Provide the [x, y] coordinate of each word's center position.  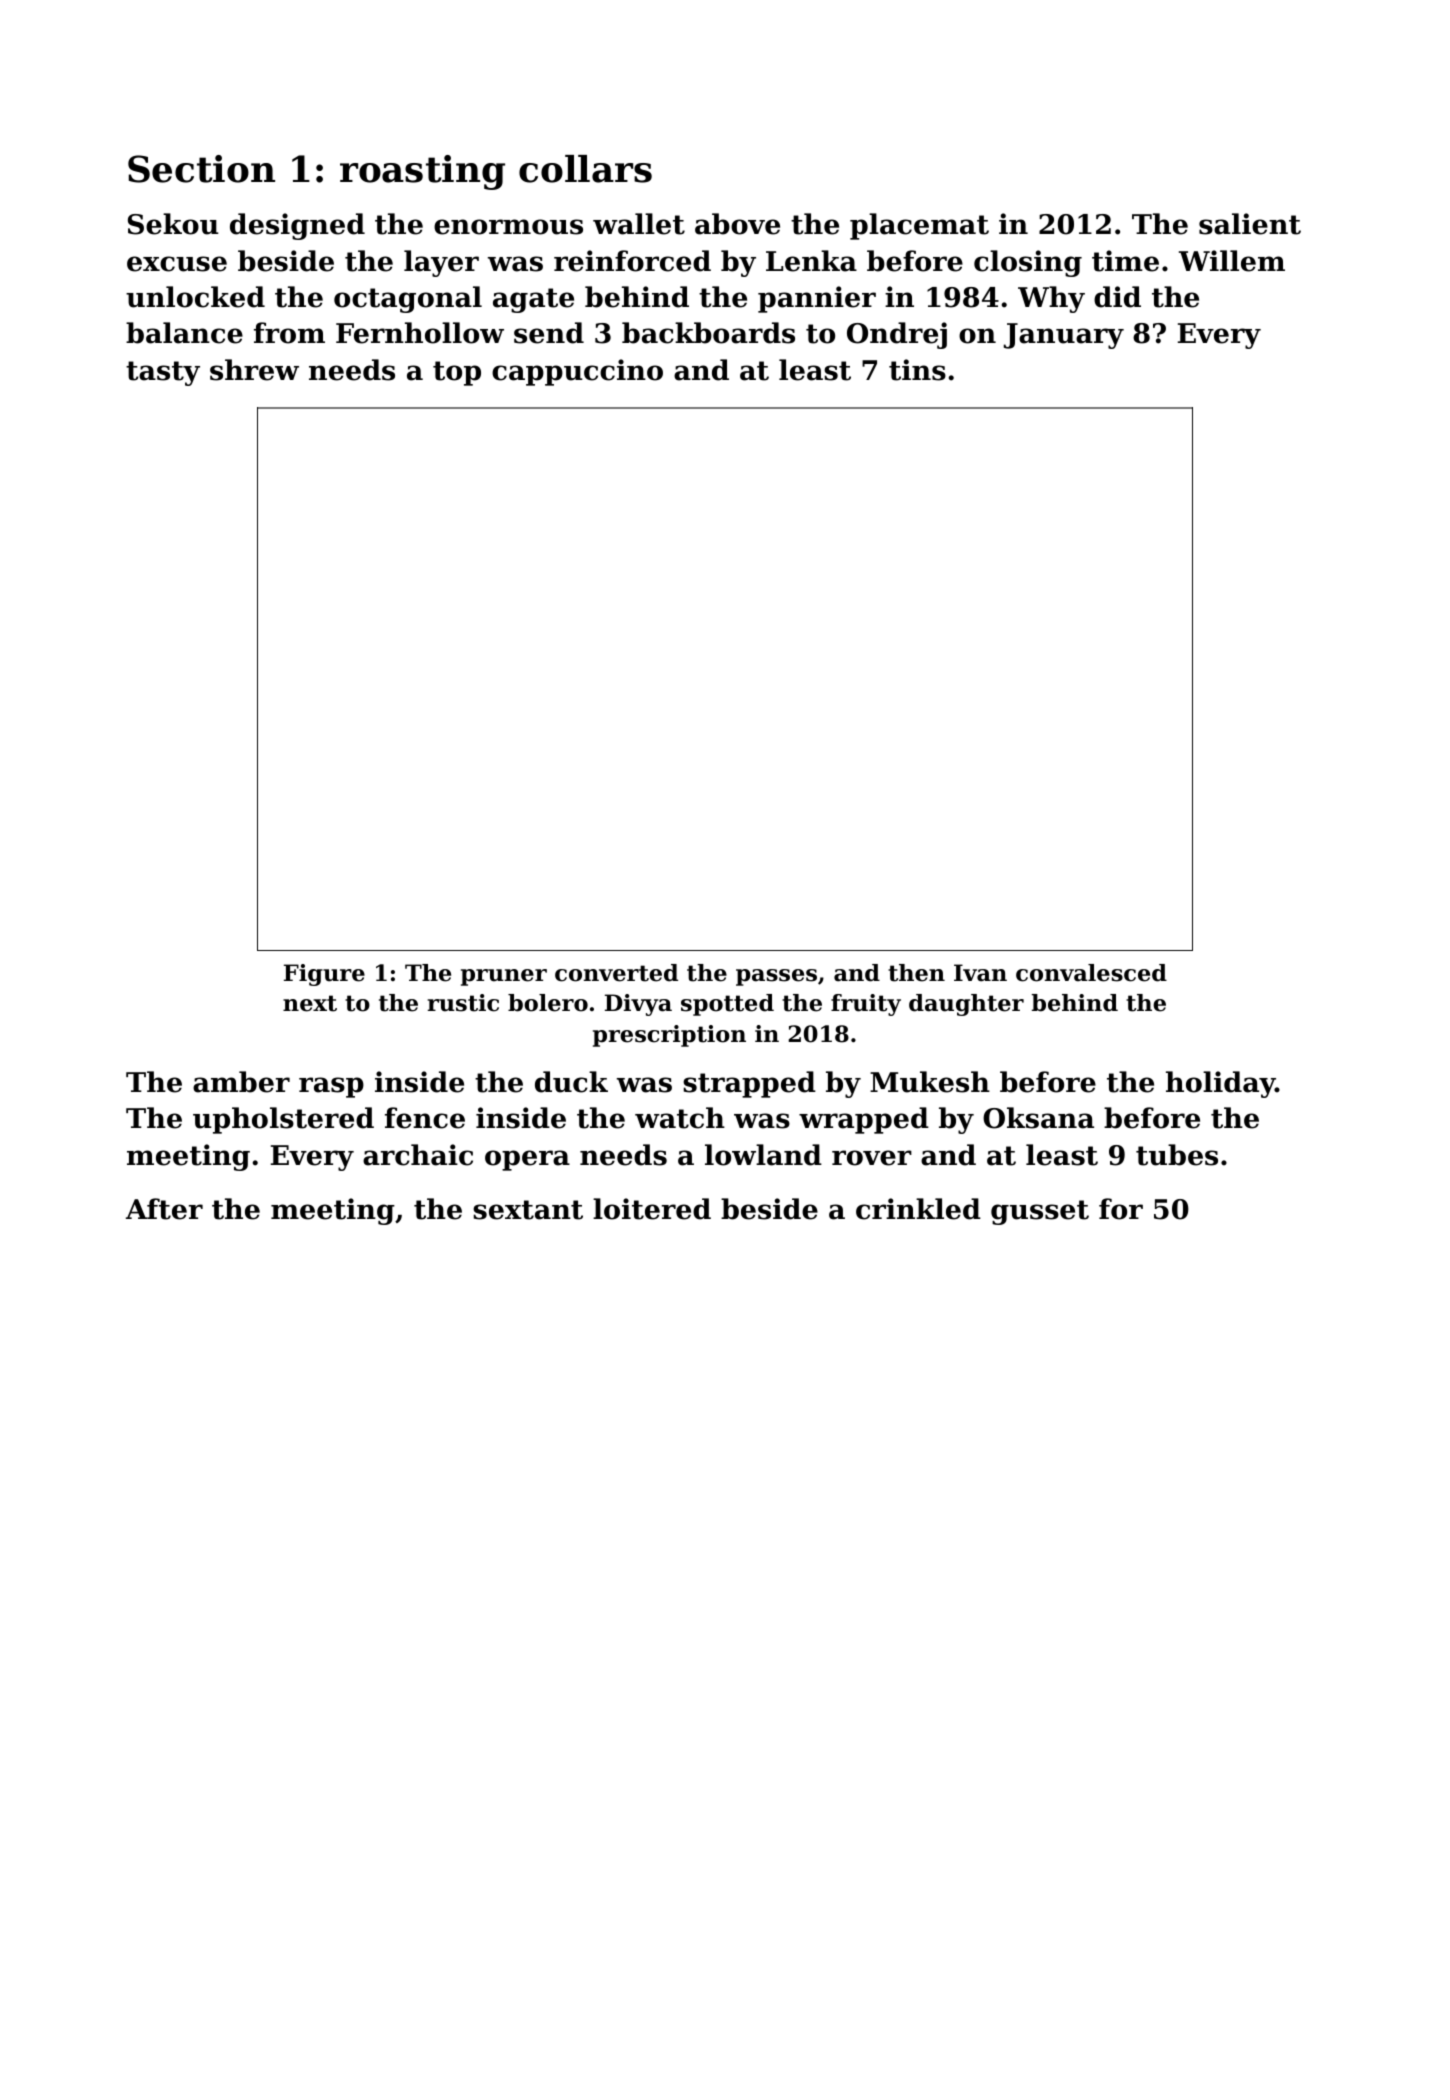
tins [917, 370]
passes [776, 977]
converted [616, 973]
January [1064, 336]
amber [241, 1082]
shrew [254, 370]
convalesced [1091, 973]
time [1125, 261]
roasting [422, 172]
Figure [324, 975]
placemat [919, 226]
